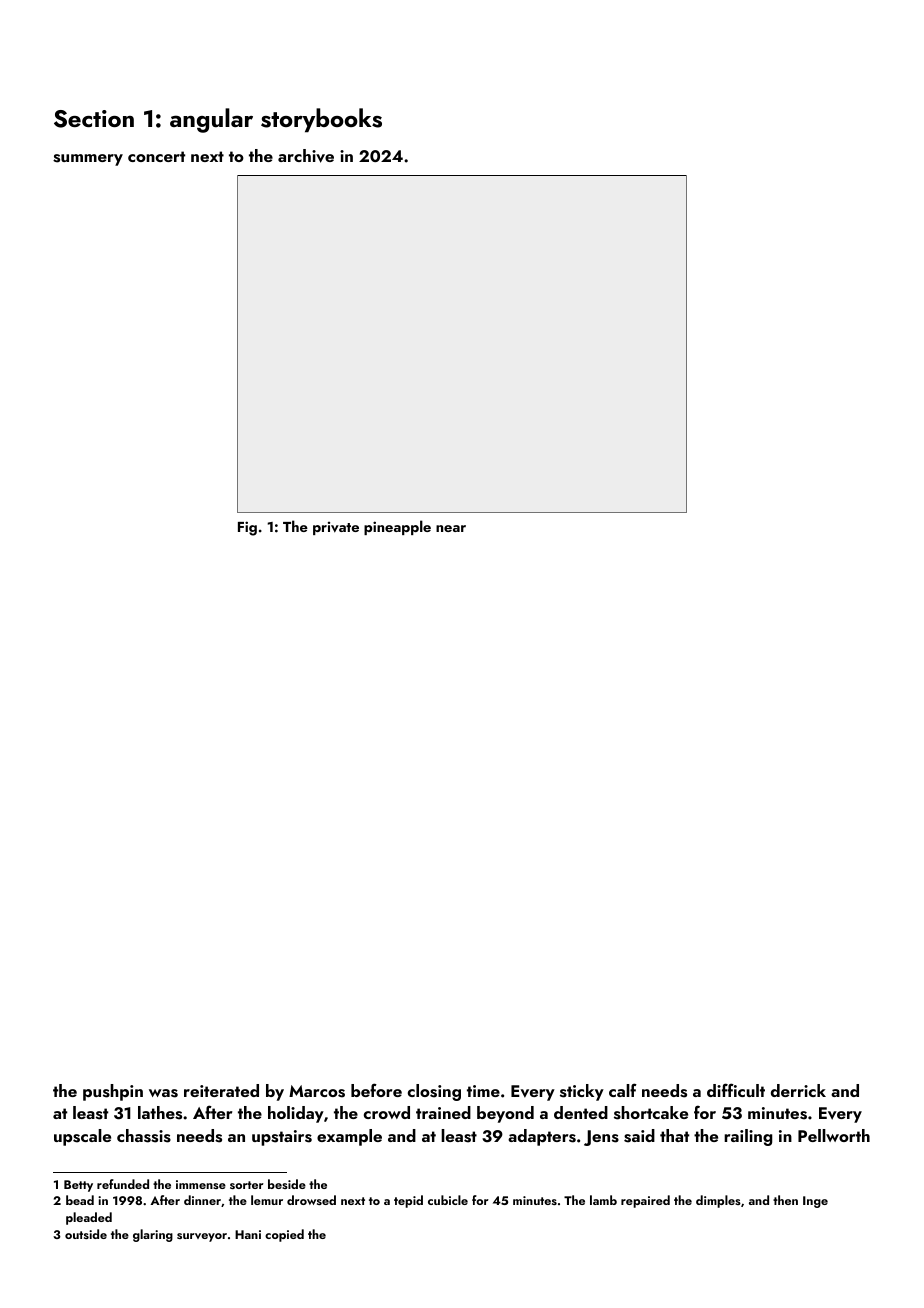 The height and width of the image is (1308, 924). I want to click on derrick, so click(798, 1090).
